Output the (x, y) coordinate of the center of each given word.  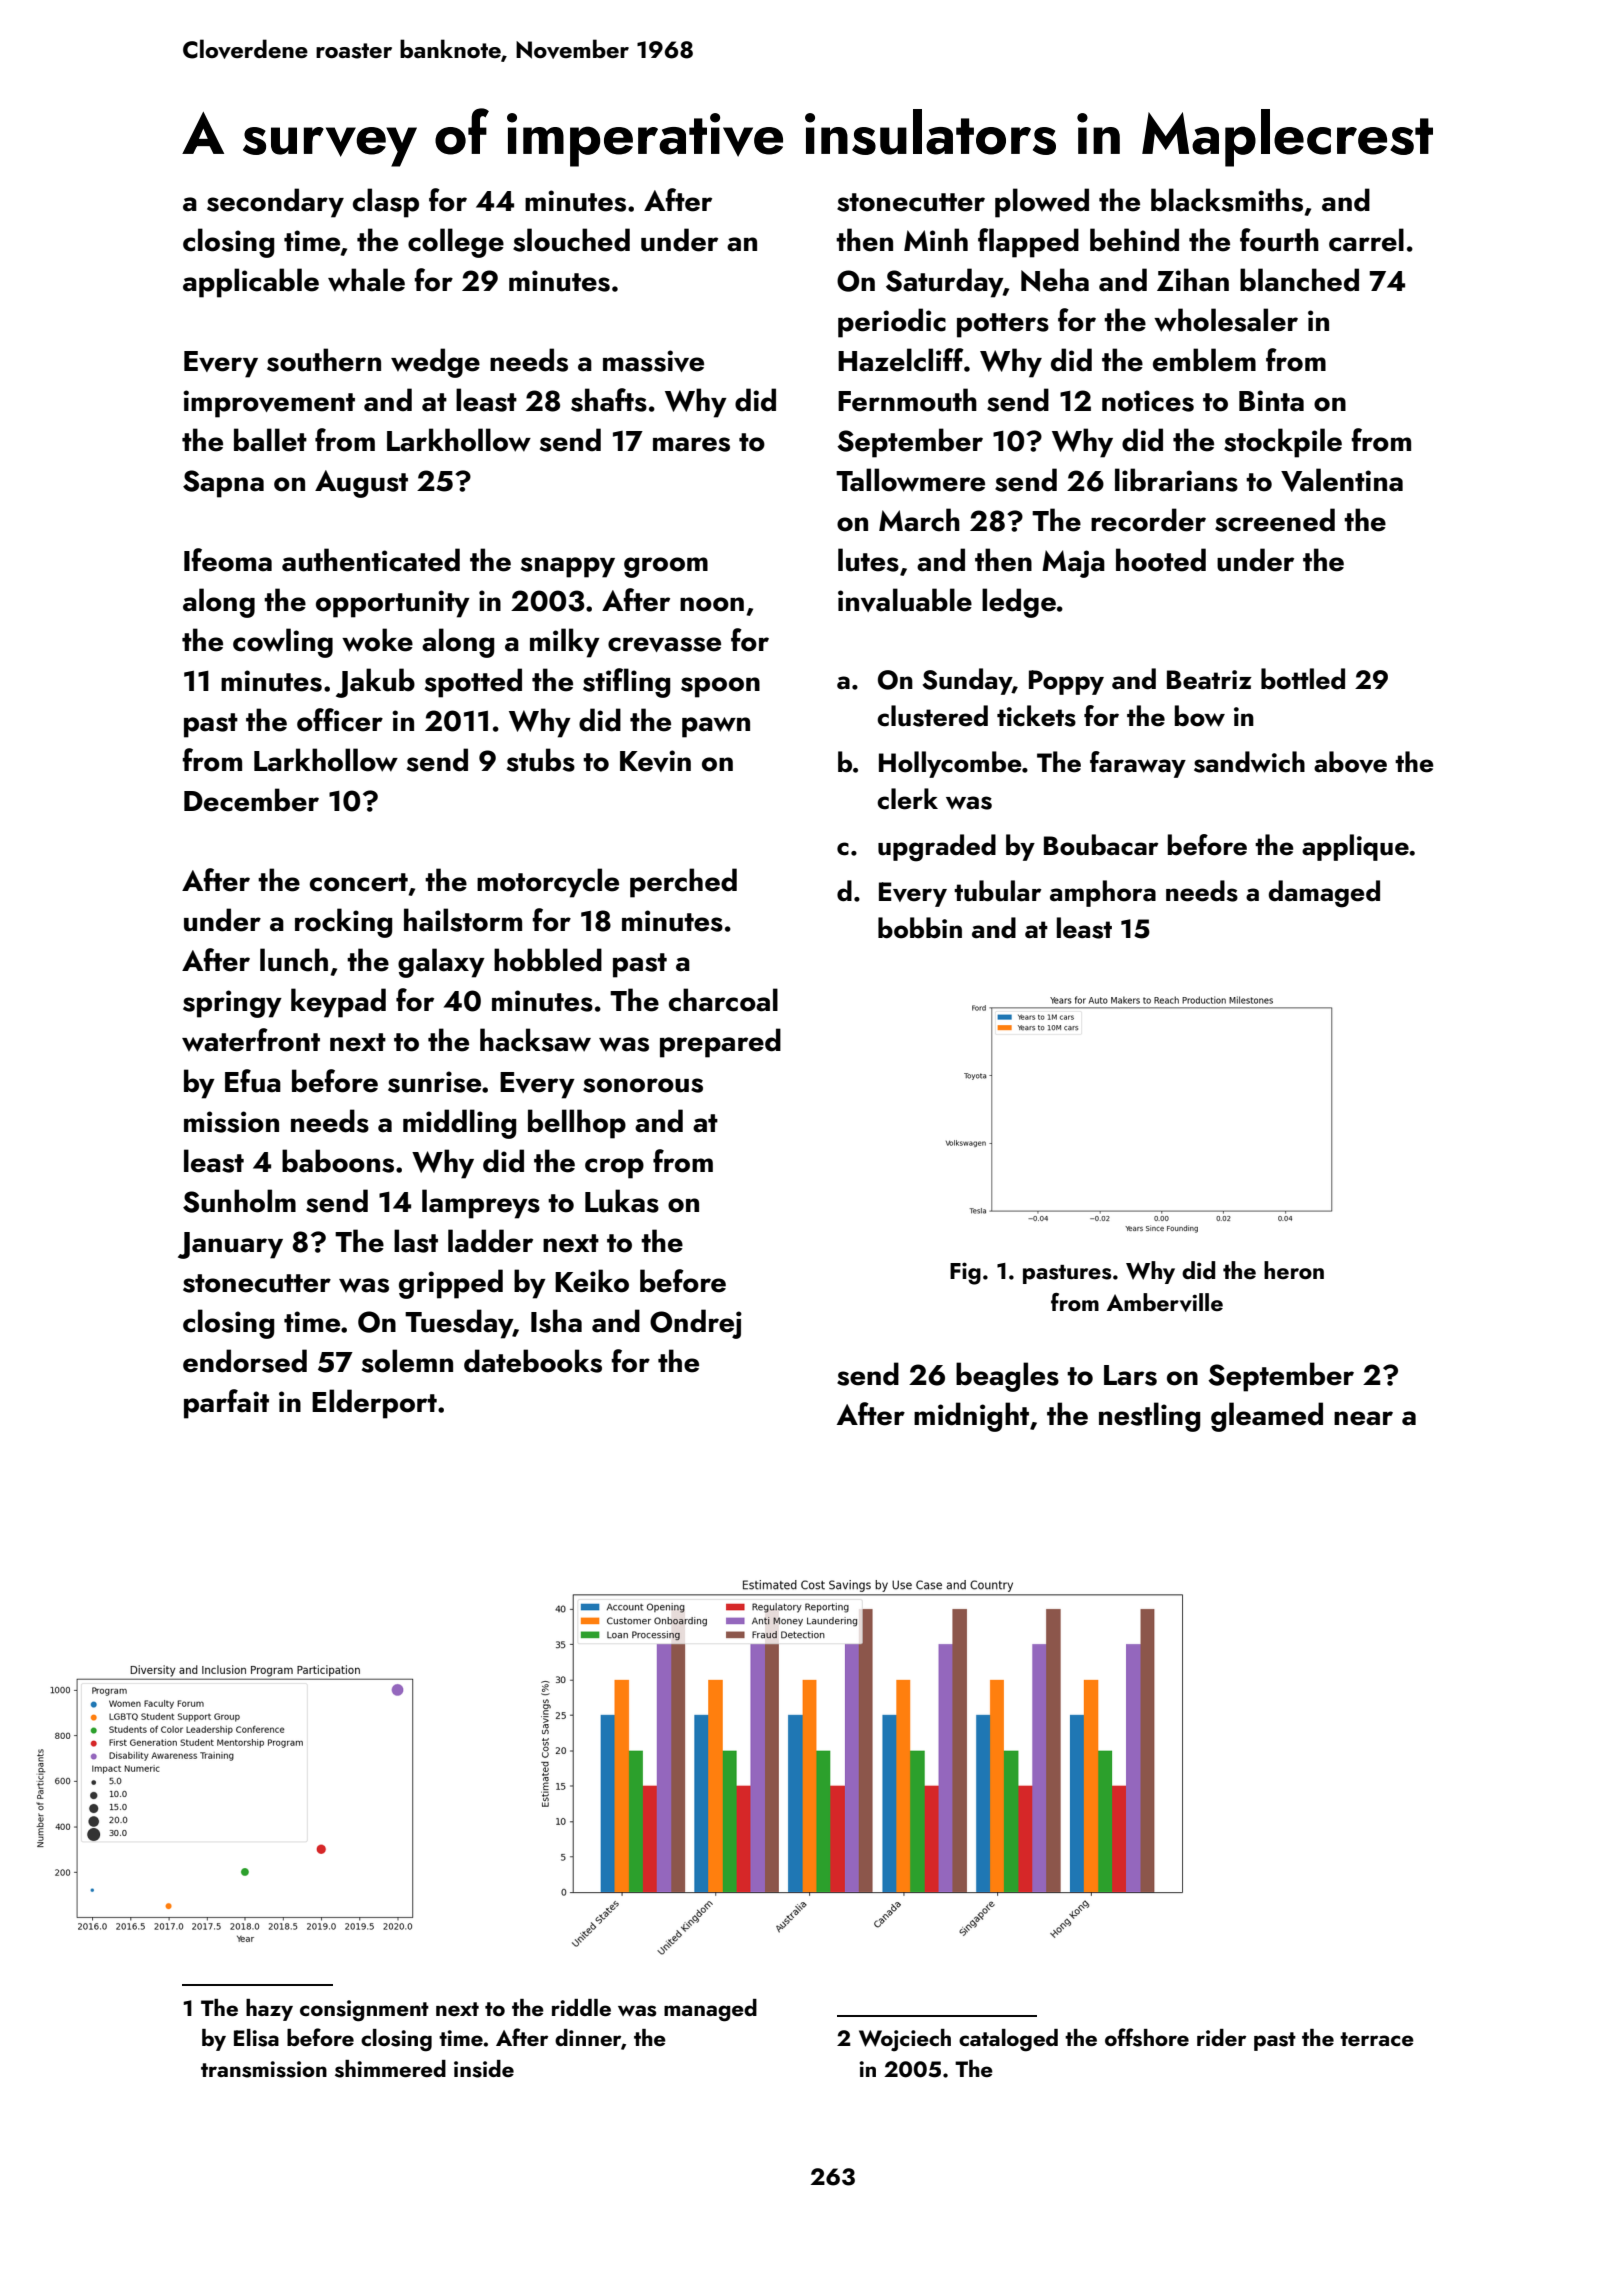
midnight (971, 1417)
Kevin (655, 761)
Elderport (374, 1404)
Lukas (622, 1201)
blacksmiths (1227, 200)
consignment (364, 2011)
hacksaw (535, 1040)
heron (1294, 1270)
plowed (1042, 203)
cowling (283, 643)
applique (1355, 847)
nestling (1149, 1417)
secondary (275, 203)
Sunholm (239, 1201)
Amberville (1165, 1302)
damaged (1324, 894)
